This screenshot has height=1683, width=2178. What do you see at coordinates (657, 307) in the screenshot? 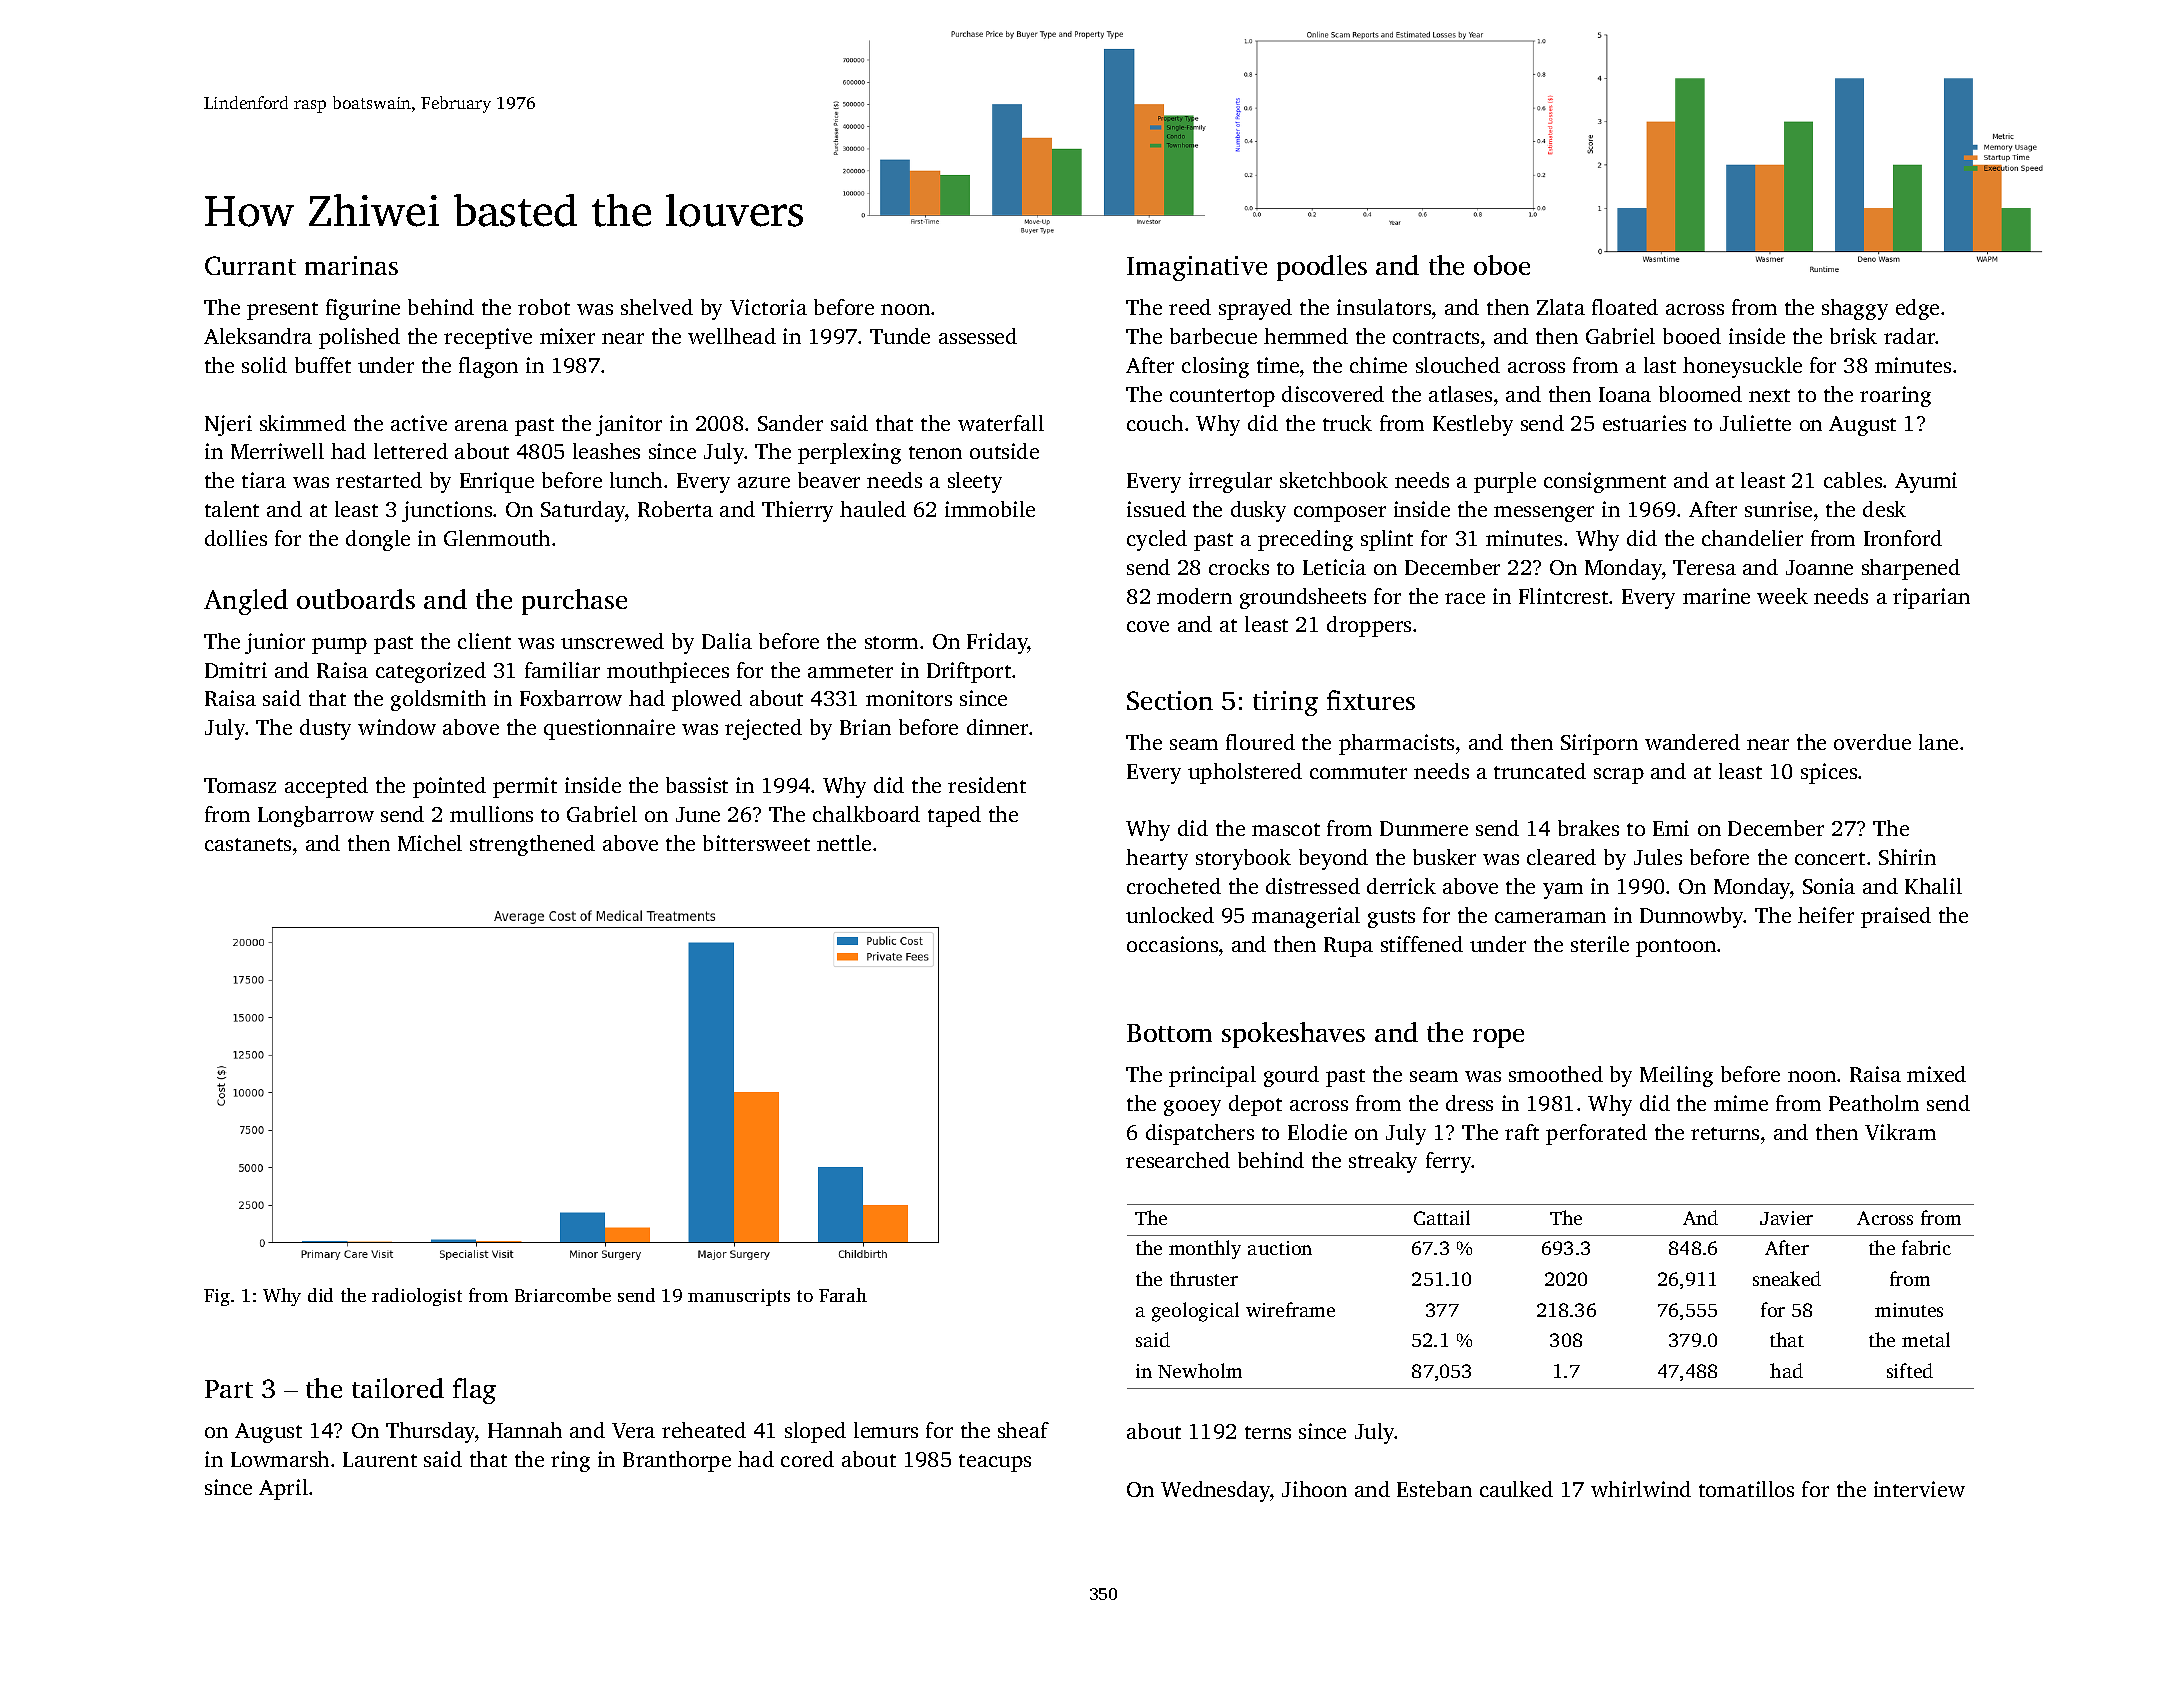
I see `shelved` at bounding box center [657, 307].
